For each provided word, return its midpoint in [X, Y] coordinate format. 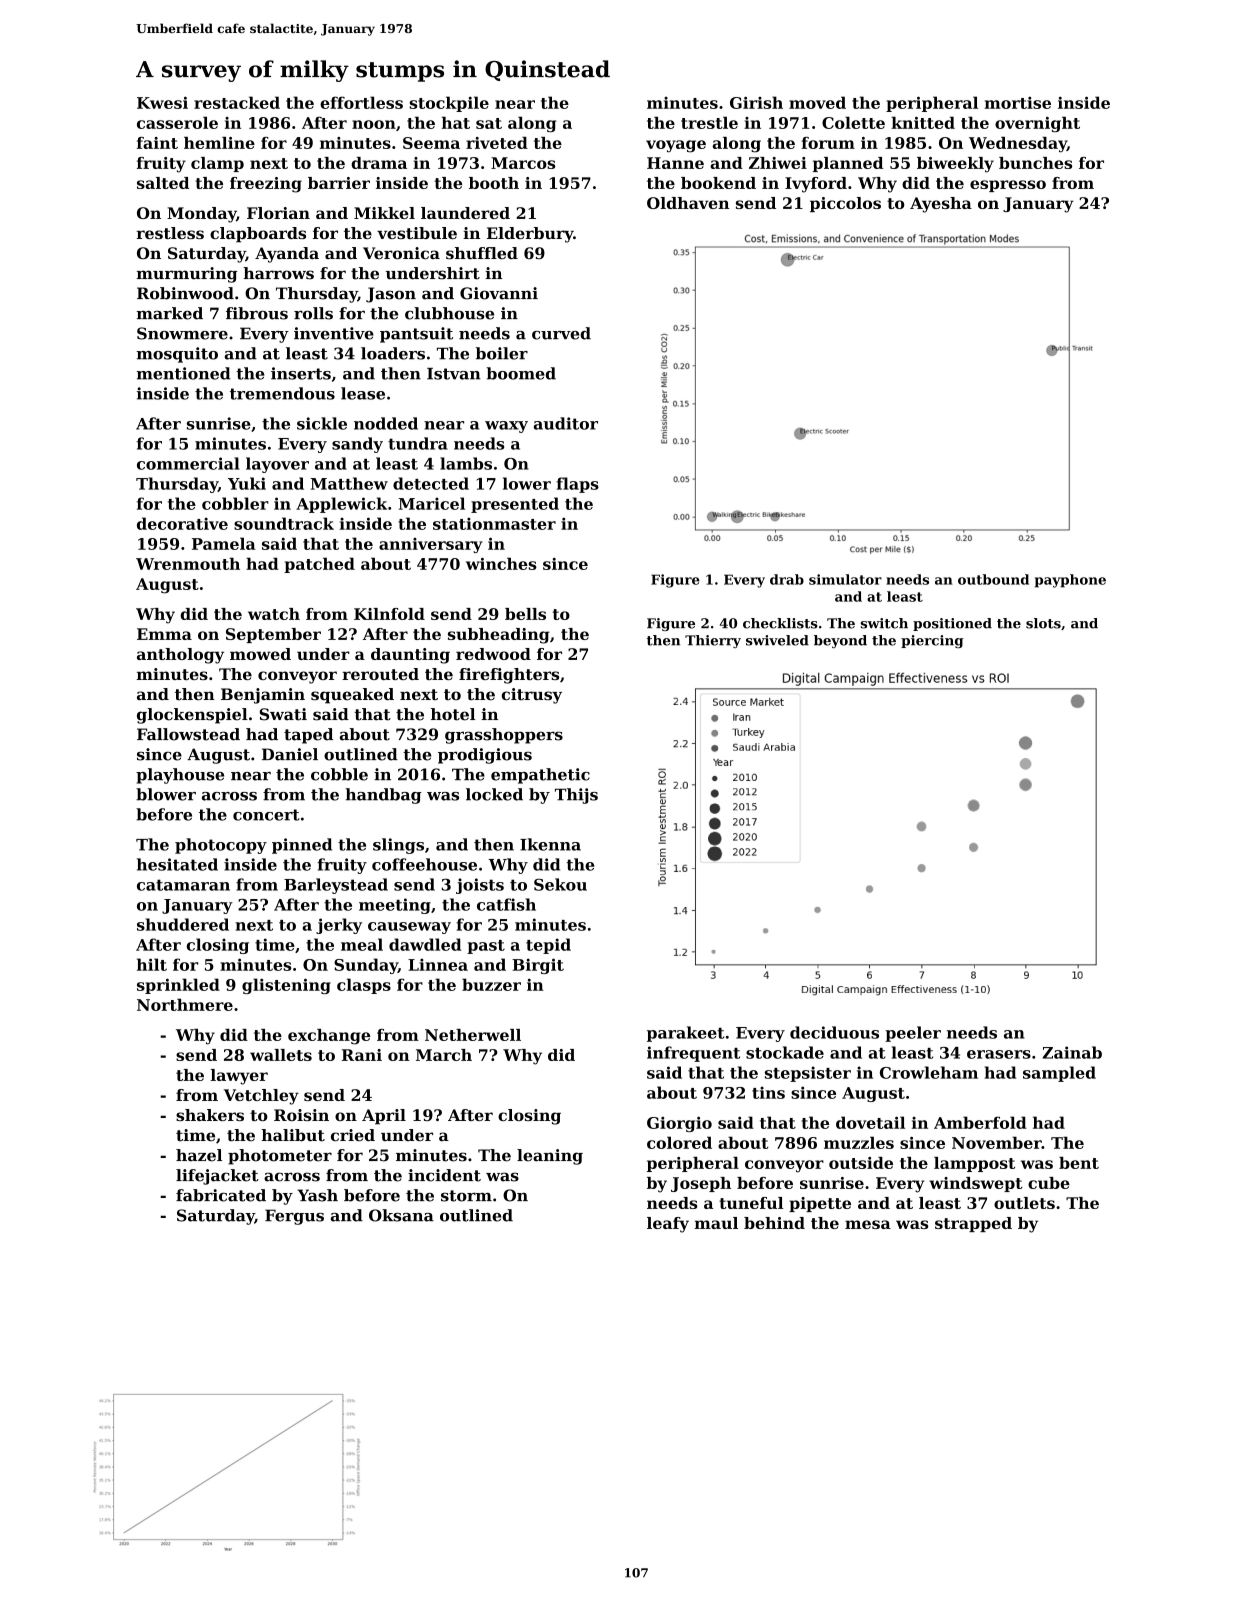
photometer [280, 1157]
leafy [668, 1225]
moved [817, 102]
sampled [1059, 1074]
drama [379, 163]
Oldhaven [688, 203]
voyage [676, 146]
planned [848, 164]
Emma [164, 634]
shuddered [183, 924]
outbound [993, 579]
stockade [785, 1052]
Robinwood [185, 293]
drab [787, 579]
